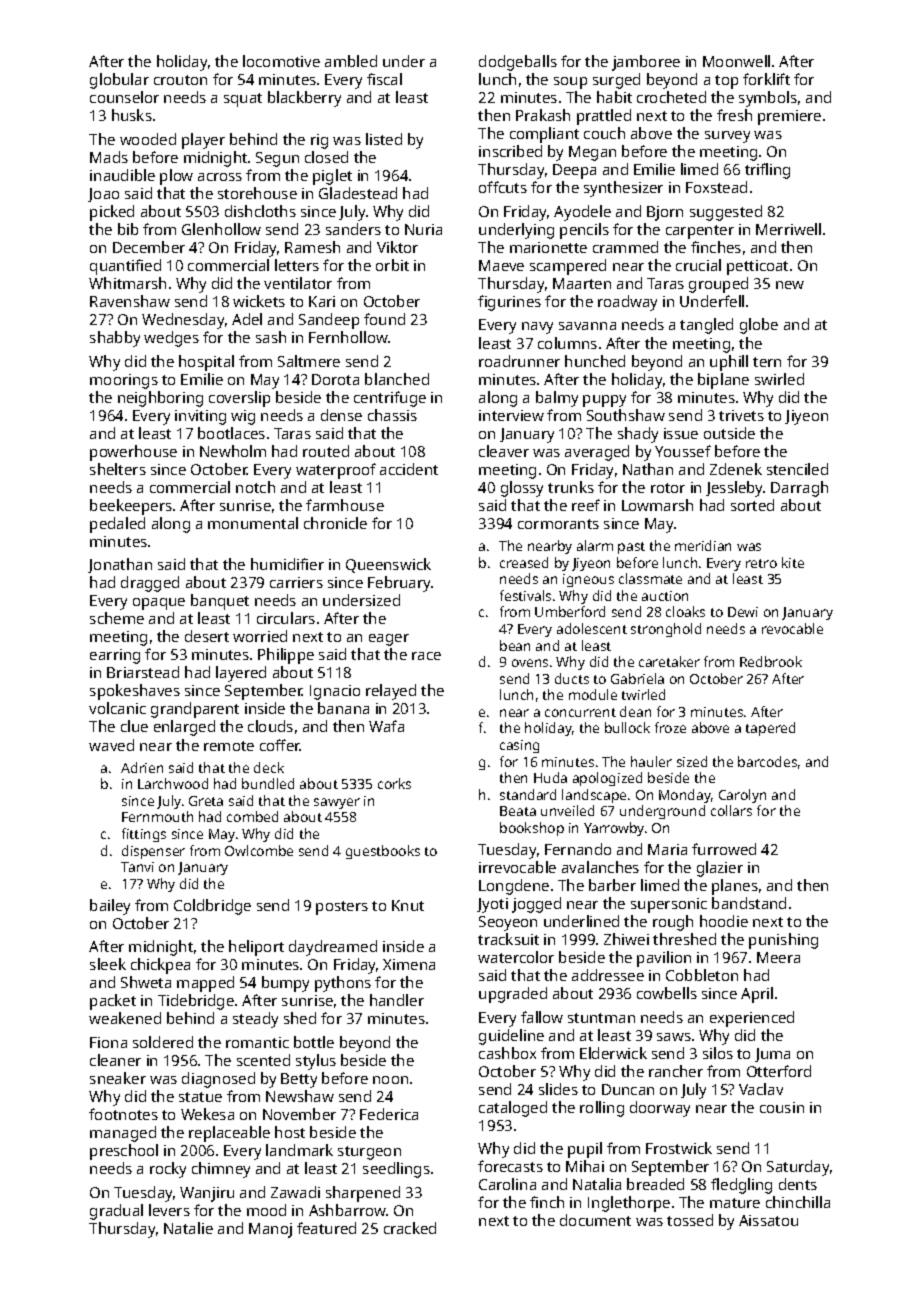 This screenshot has width=924, height=1308. Describe the element at coordinates (595, 1220) in the screenshot. I see `document` at that location.
